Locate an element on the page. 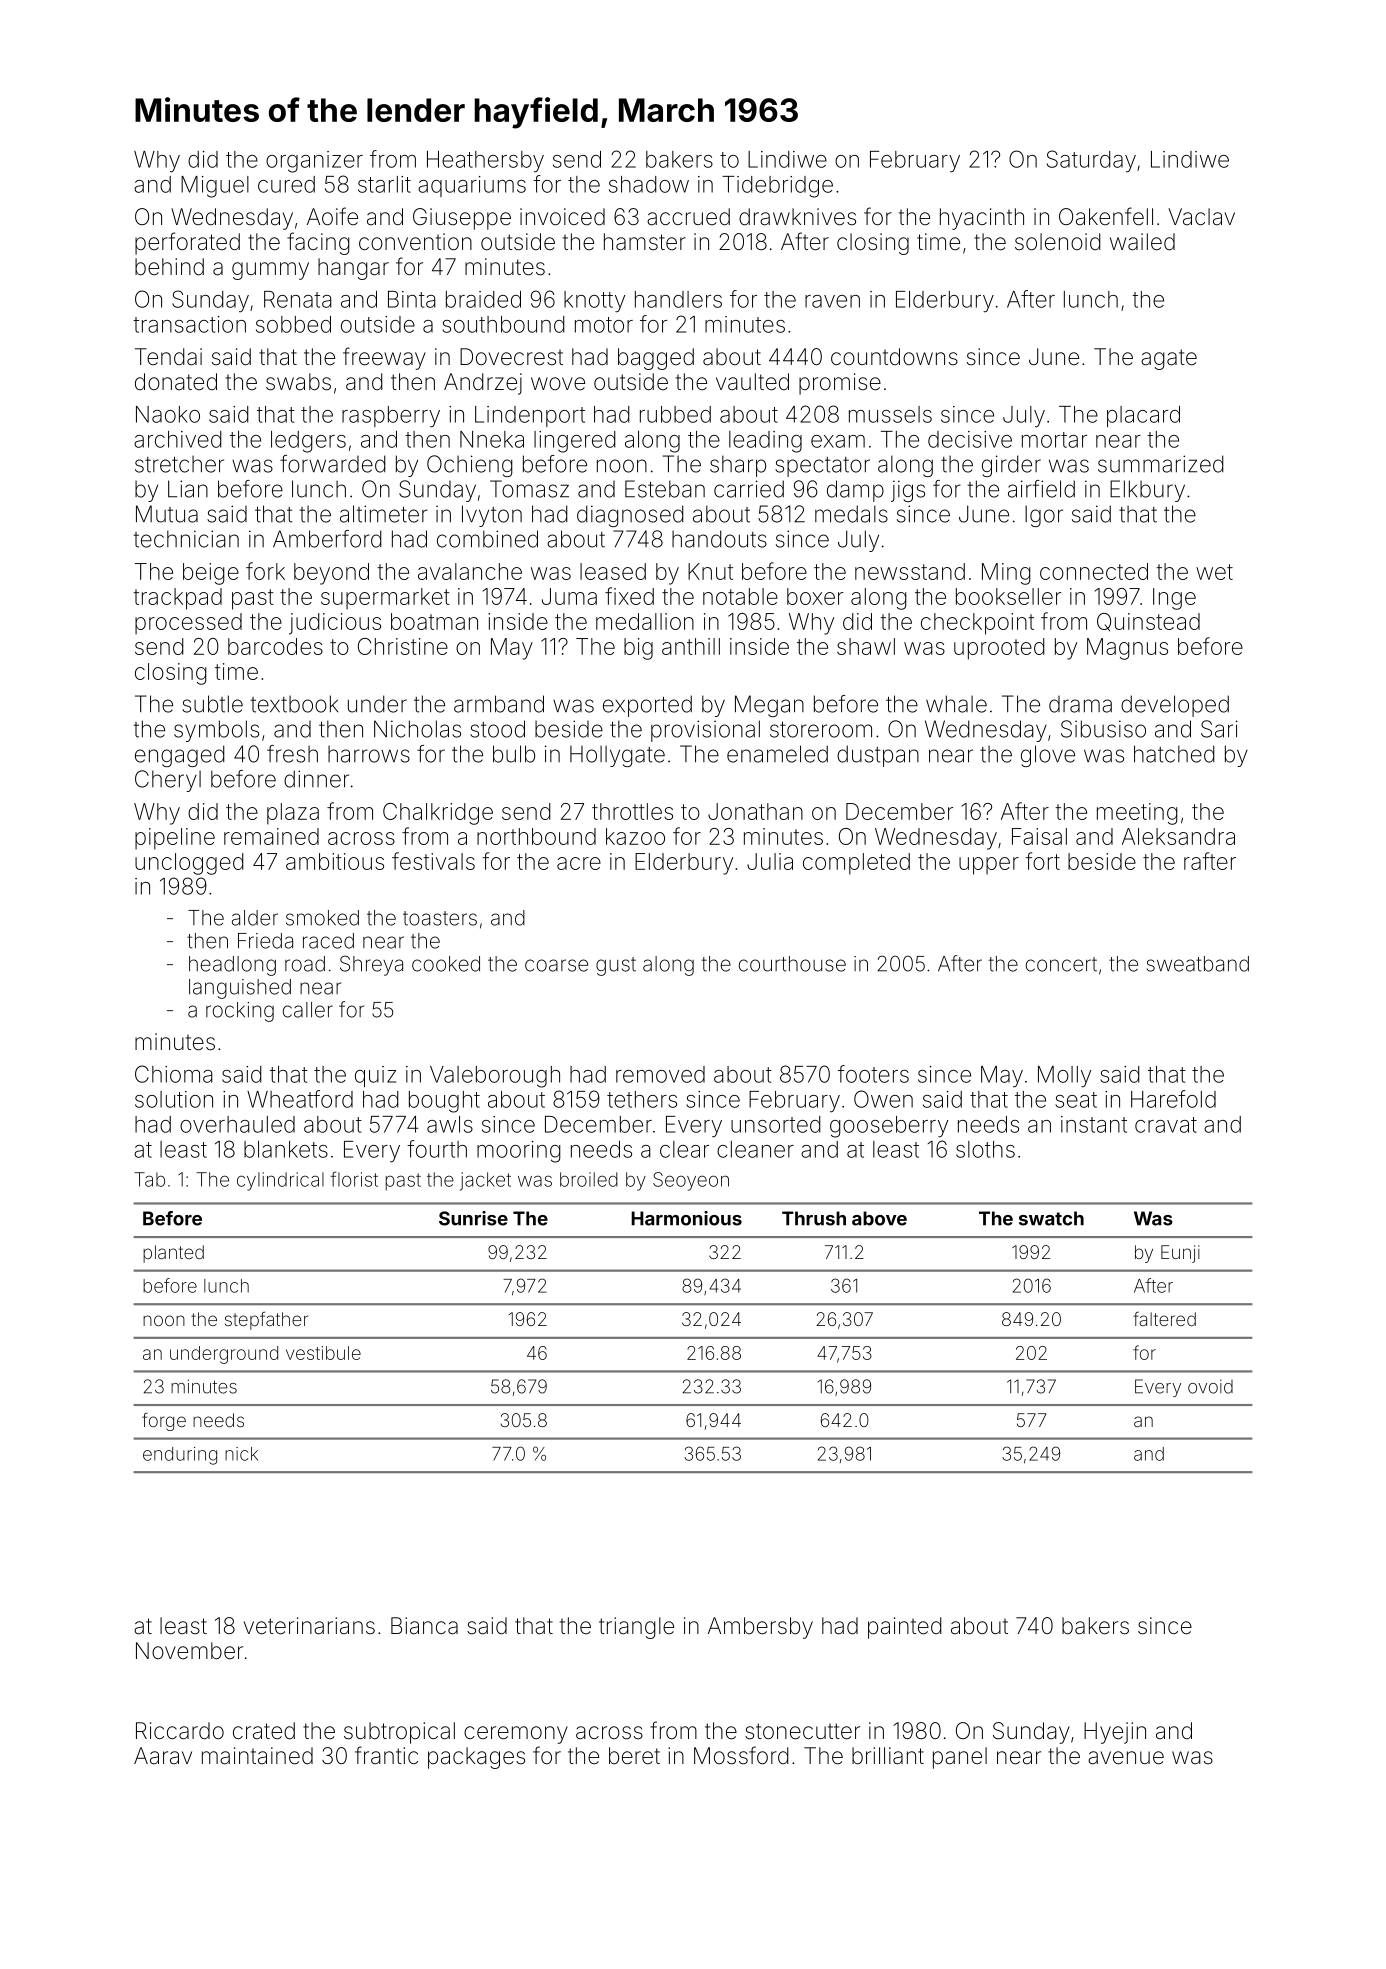 This image has width=1386, height=1969. dustpan is located at coordinates (878, 756).
